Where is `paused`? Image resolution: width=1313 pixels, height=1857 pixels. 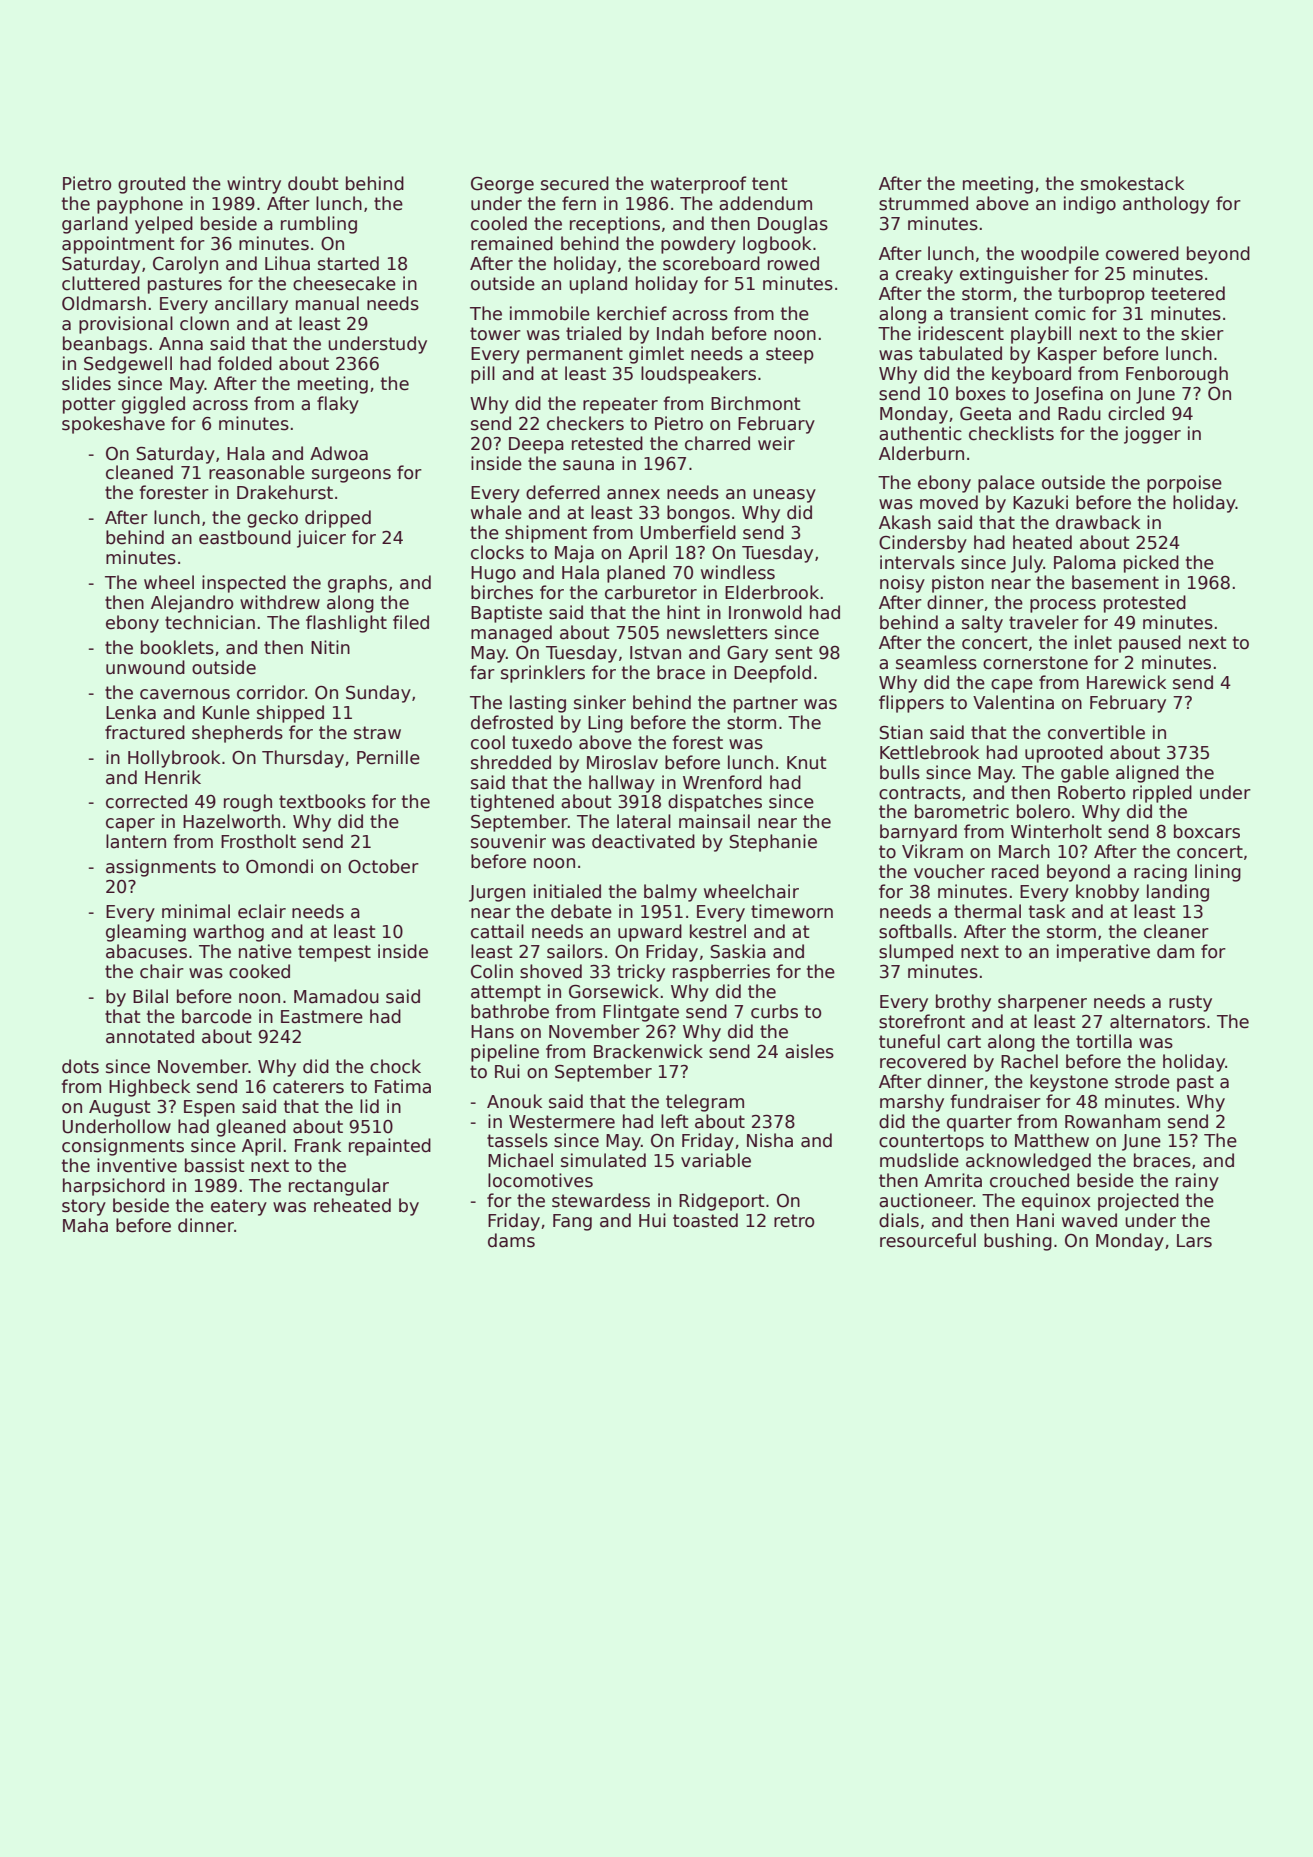
paused is located at coordinates (1150, 644).
